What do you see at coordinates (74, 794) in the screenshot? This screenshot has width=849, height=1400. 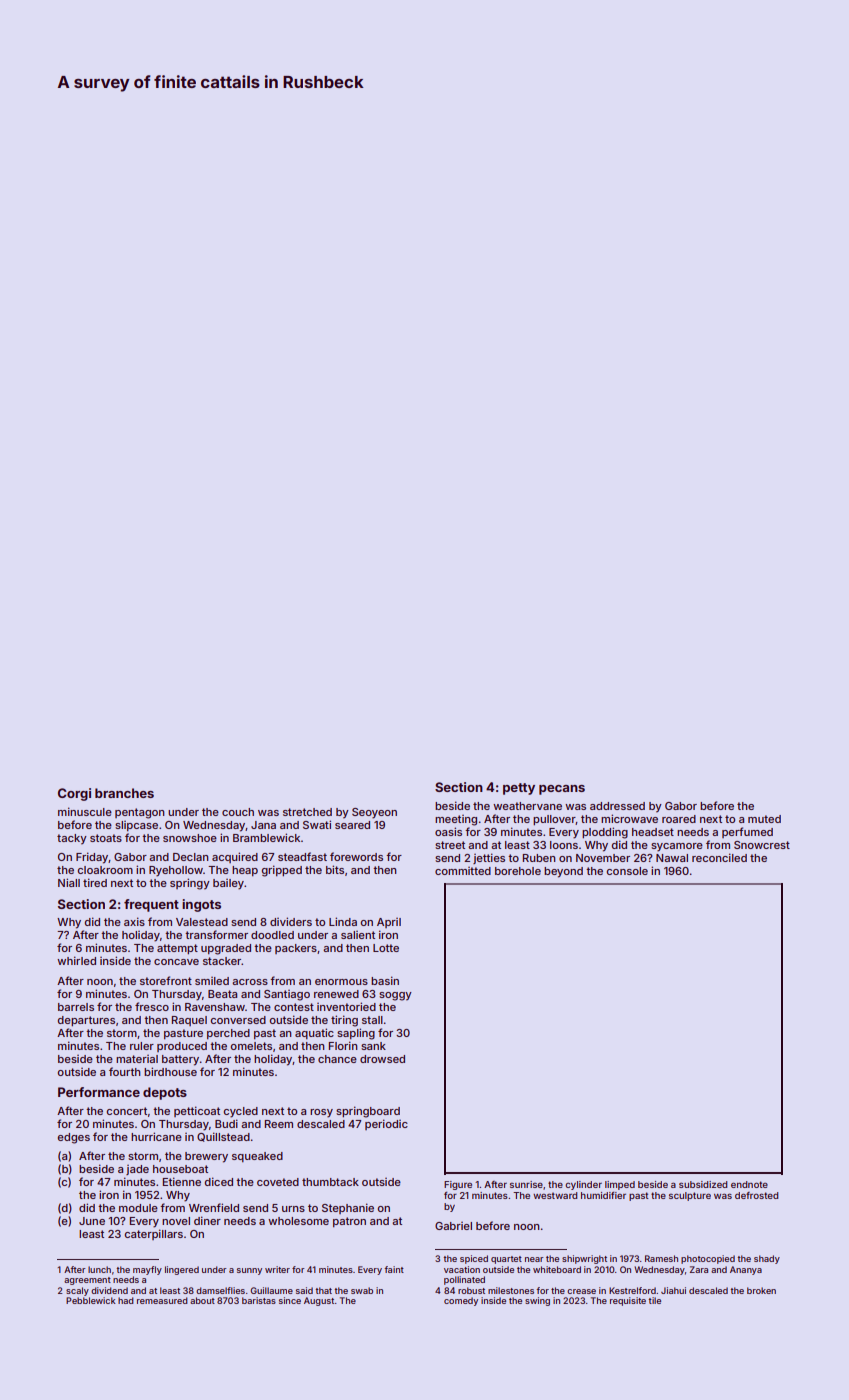 I see `Corgi` at bounding box center [74, 794].
